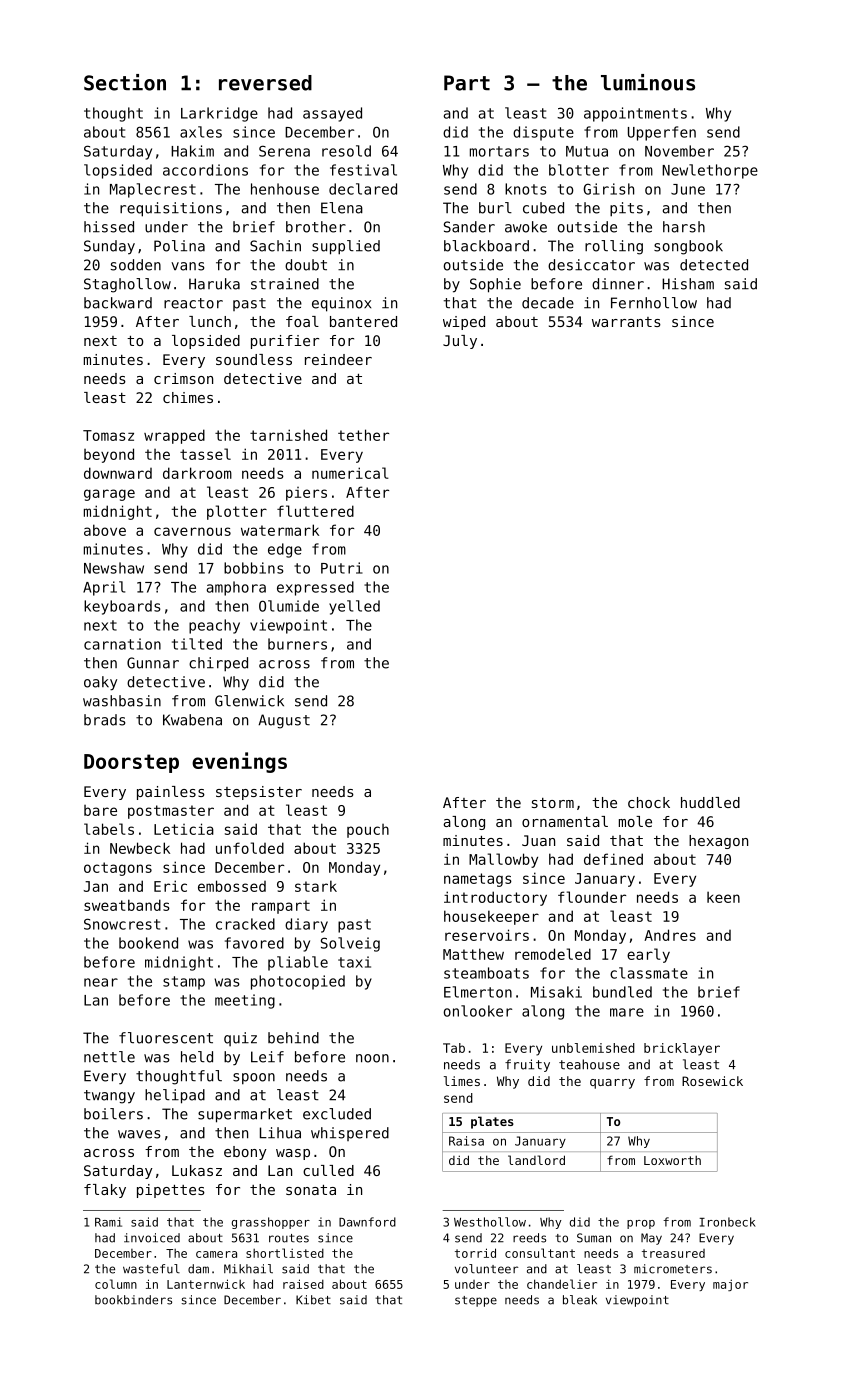 Image resolution: width=849 pixels, height=1400 pixels. Describe the element at coordinates (648, 955) in the screenshot. I see `early` at that location.
